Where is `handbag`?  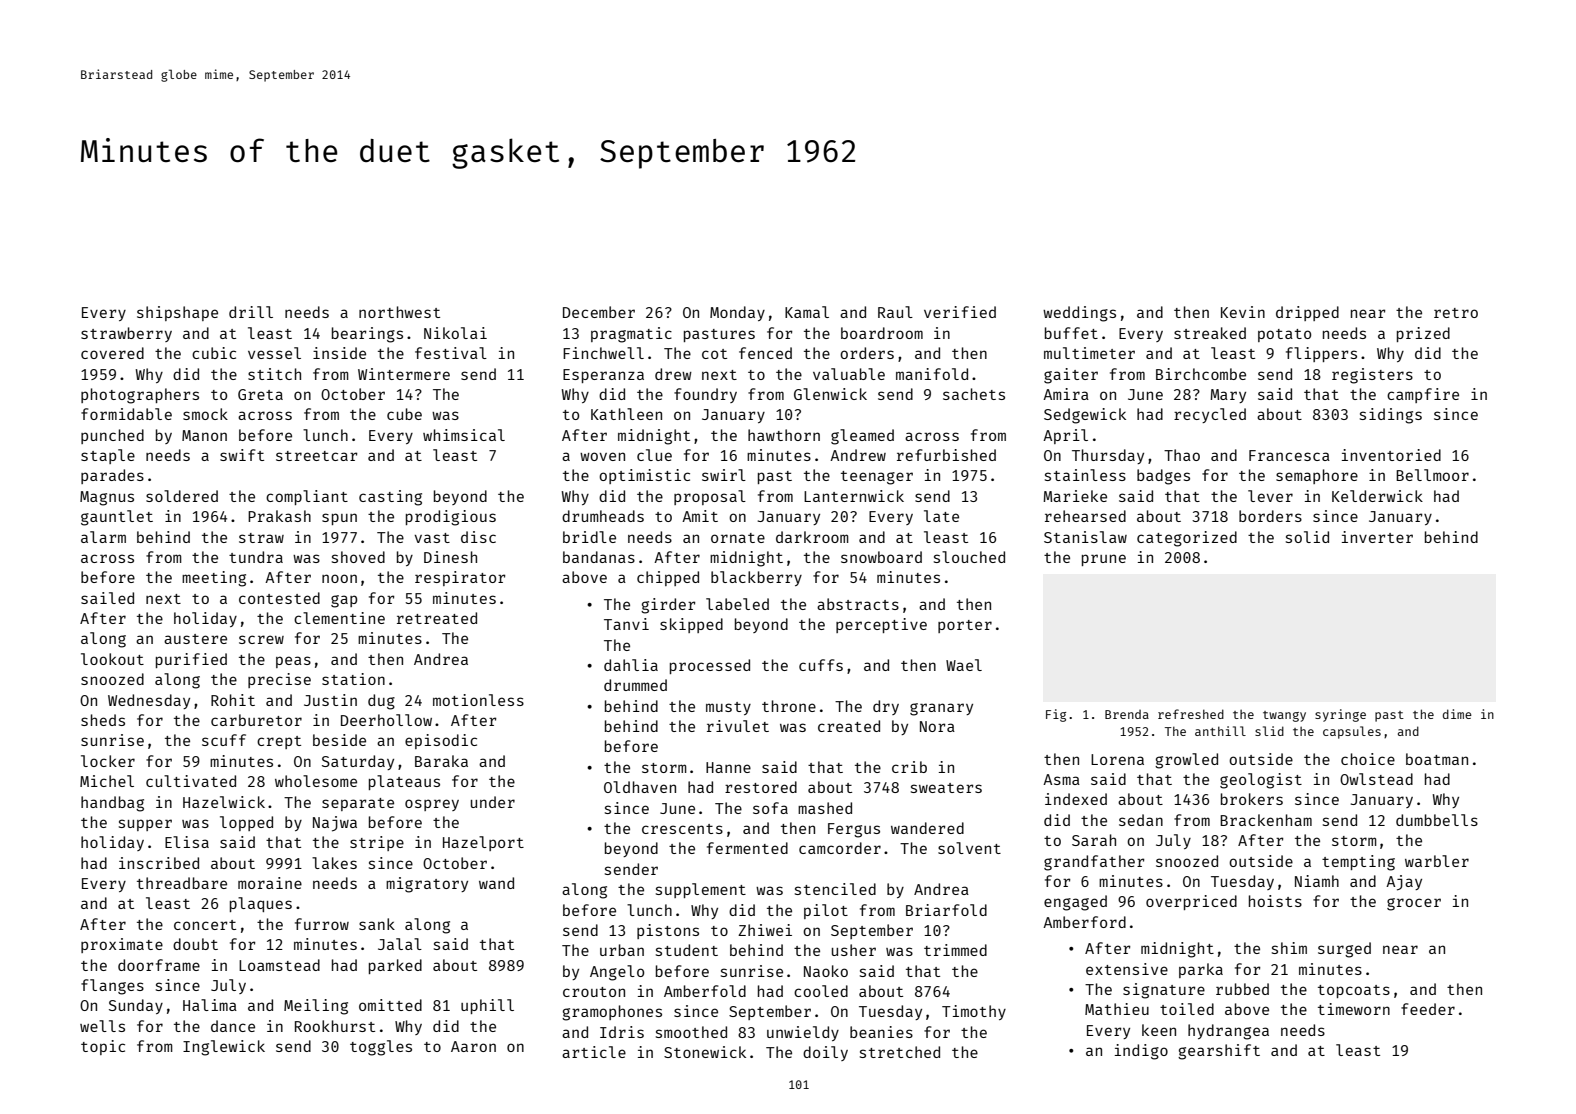
handbag is located at coordinates (112, 804).
